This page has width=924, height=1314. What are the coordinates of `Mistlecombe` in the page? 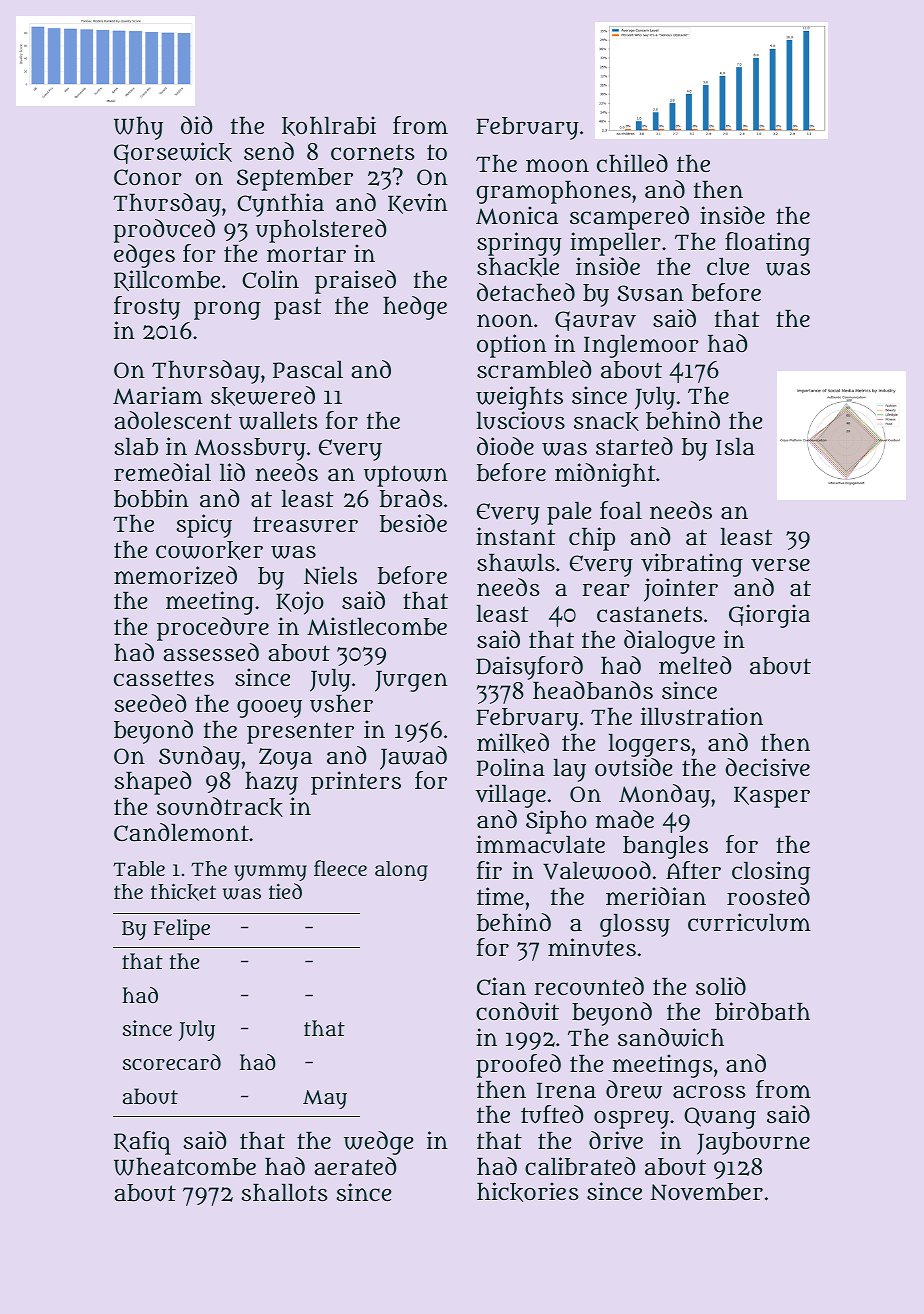 It's located at (377, 626).
